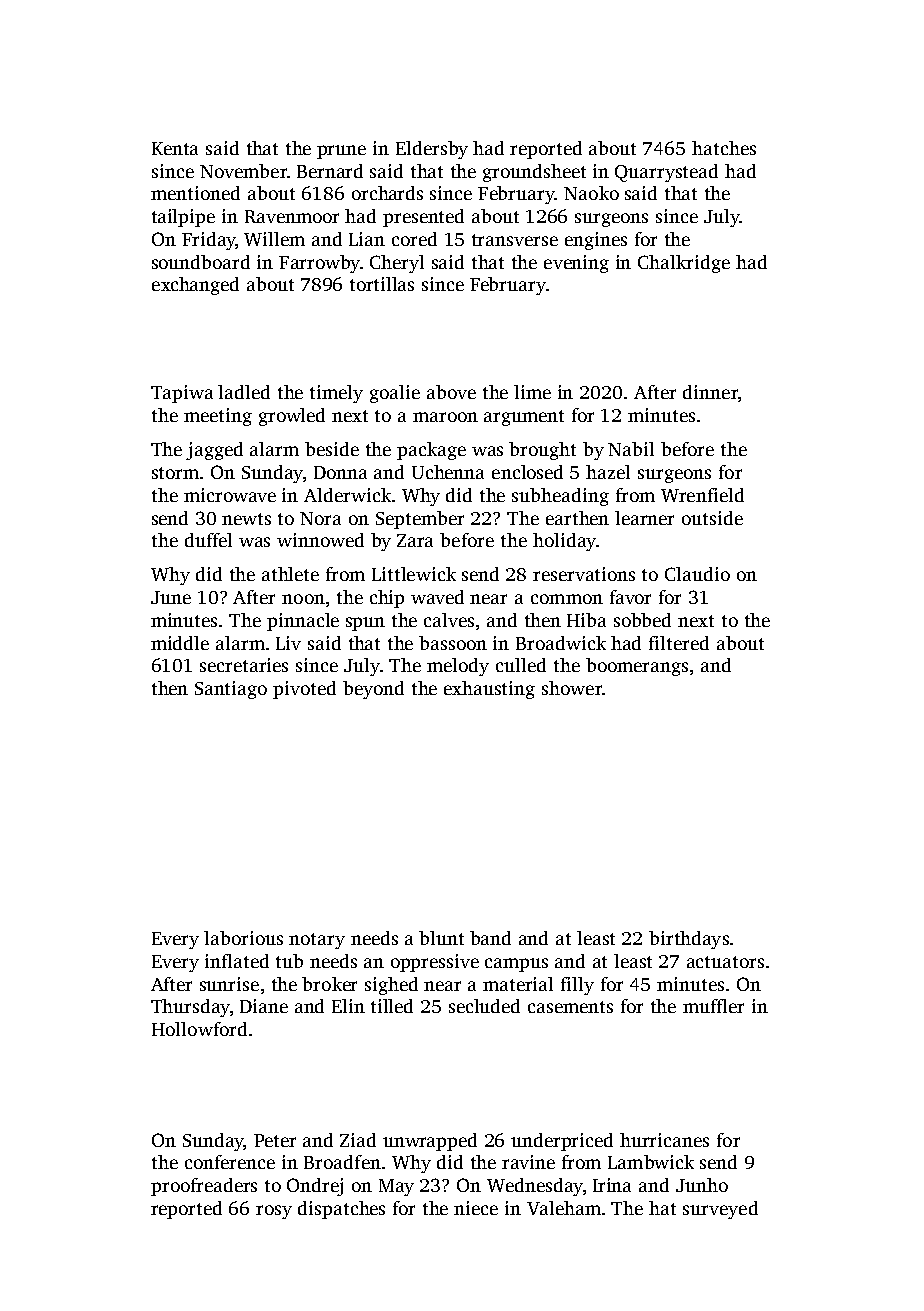  What do you see at coordinates (679, 643) in the screenshot?
I see `filtered` at bounding box center [679, 643].
